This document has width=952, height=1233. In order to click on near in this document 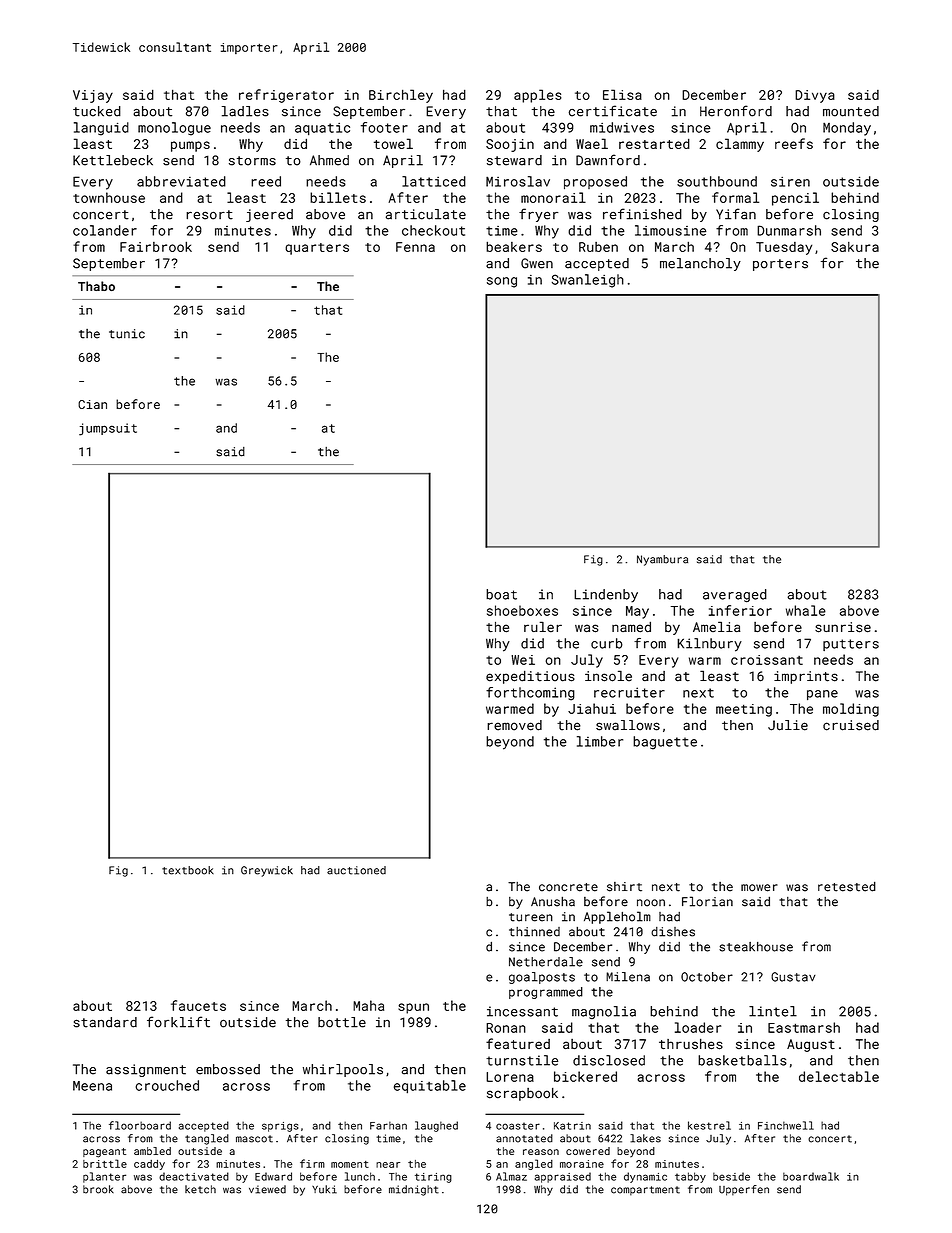, I will do `click(388, 1165)`.
